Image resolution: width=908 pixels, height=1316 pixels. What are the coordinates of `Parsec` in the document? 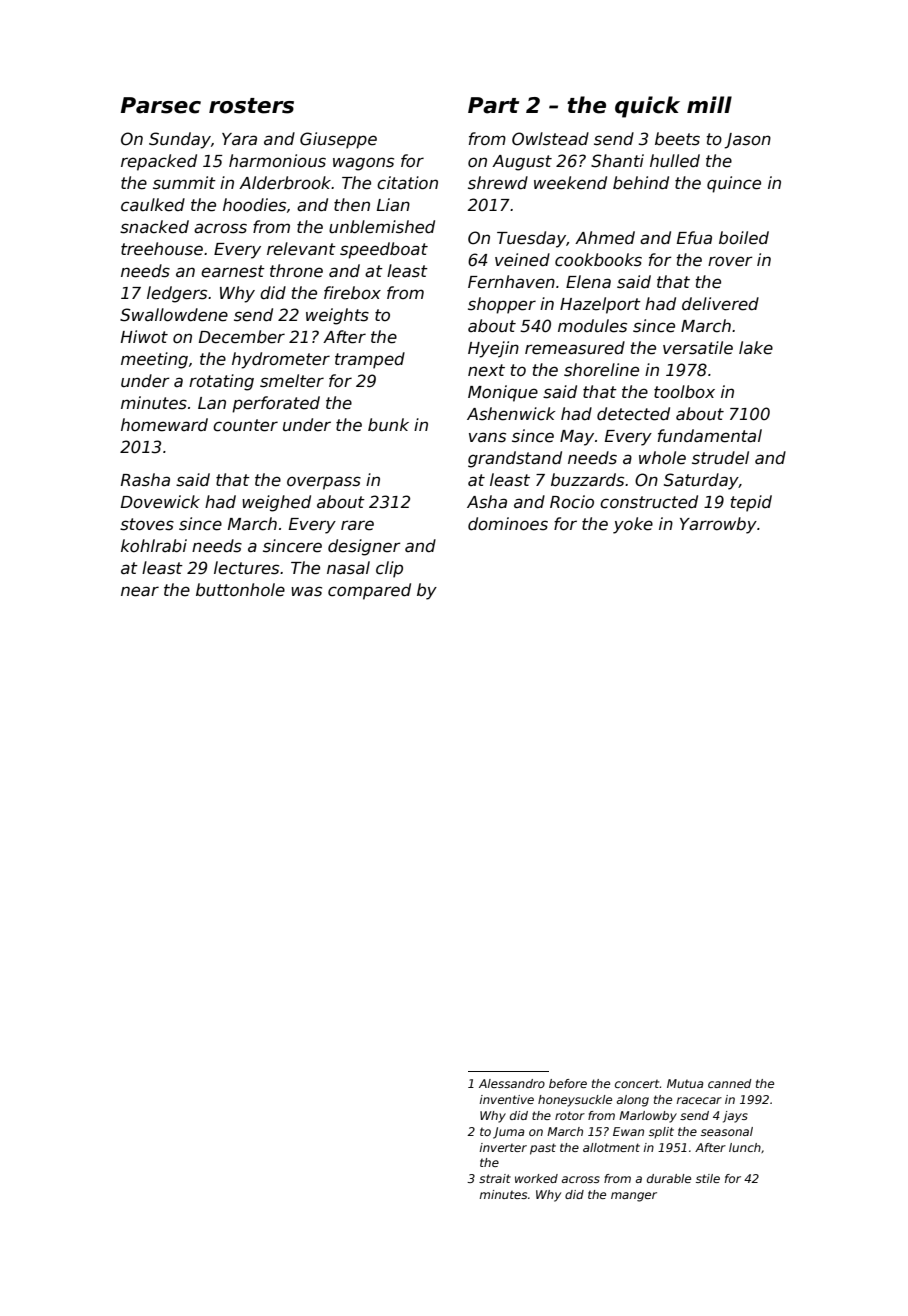 It's located at (161, 105).
